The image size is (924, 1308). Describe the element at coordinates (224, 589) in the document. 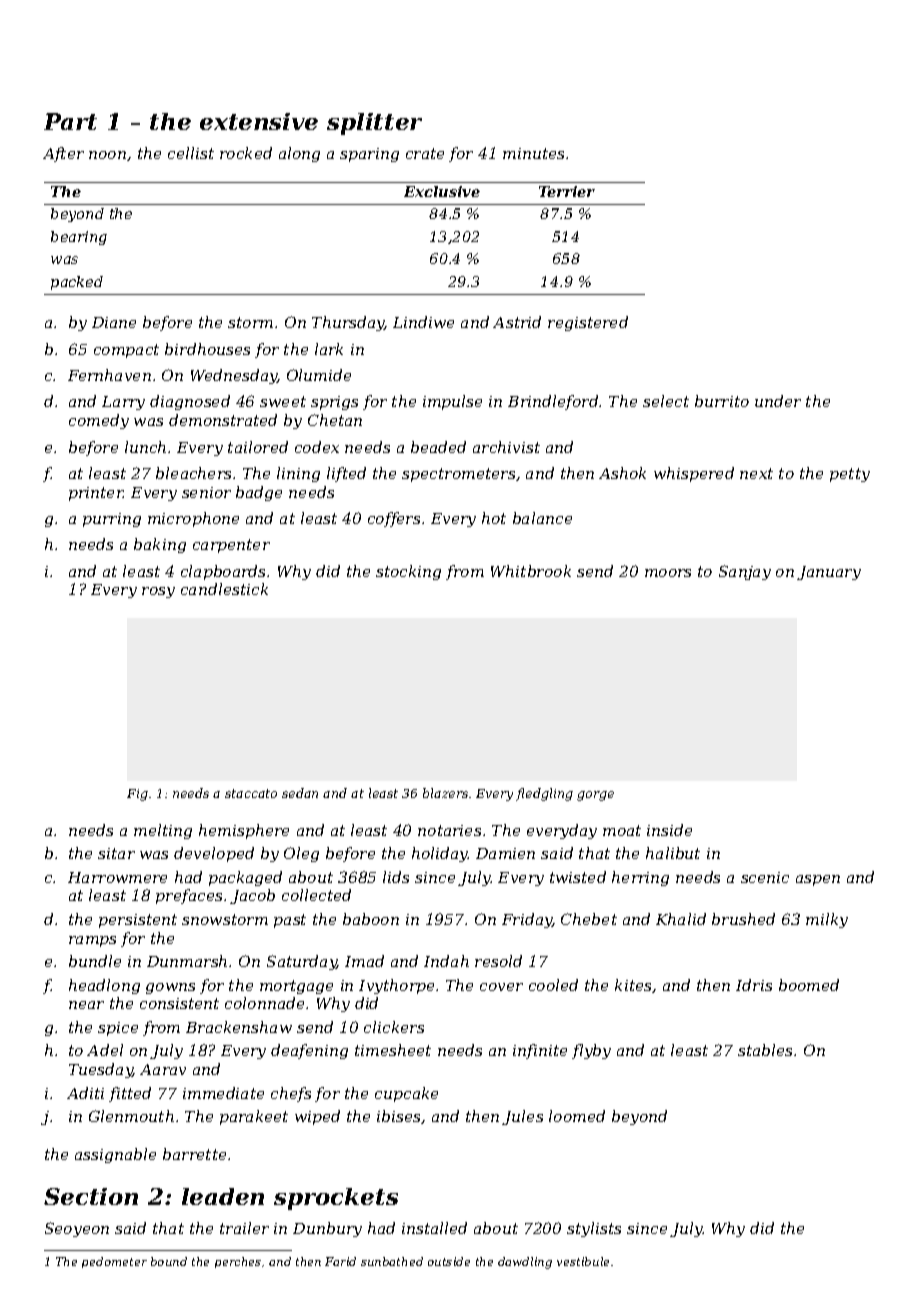

I see `candlestick` at that location.
